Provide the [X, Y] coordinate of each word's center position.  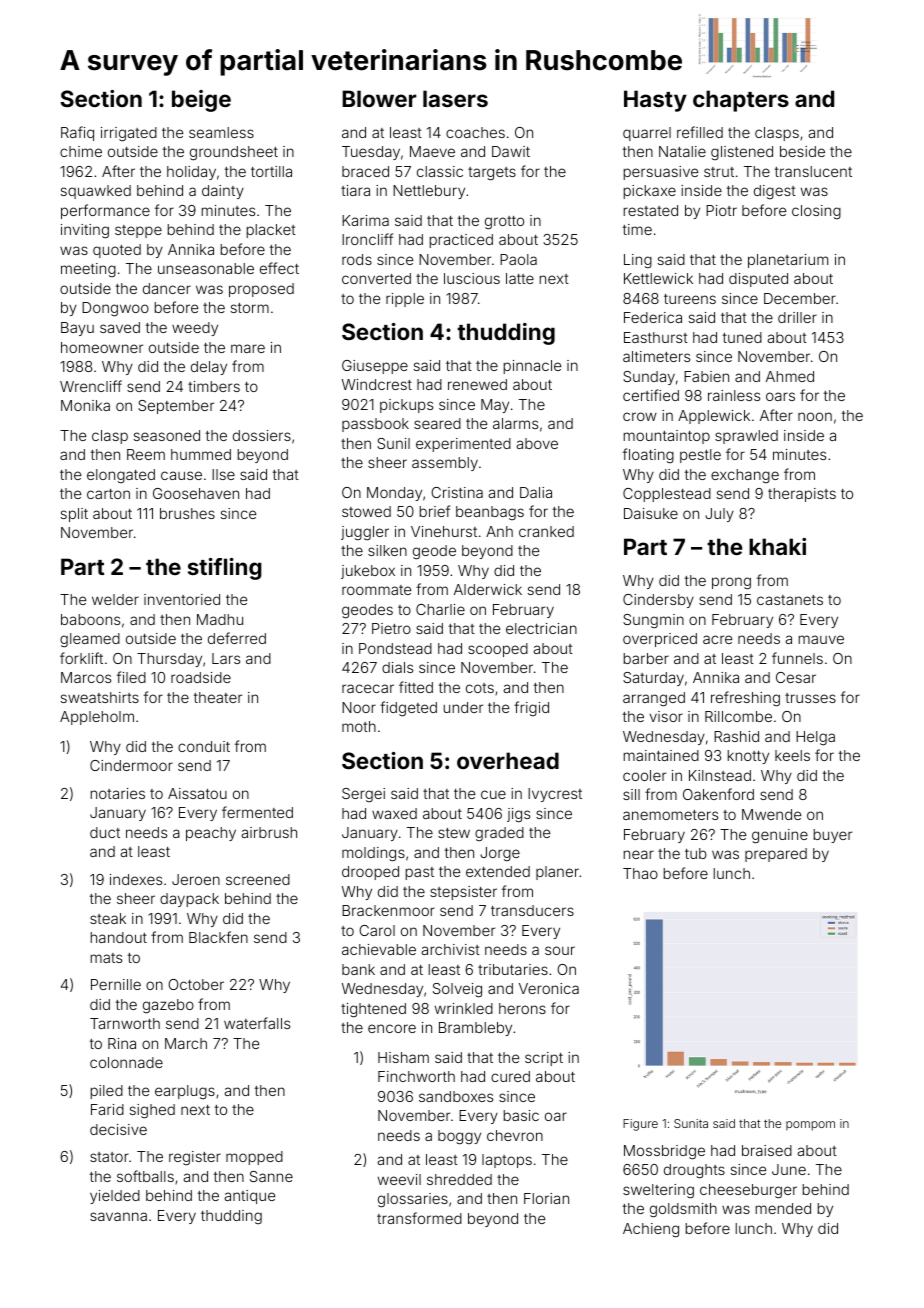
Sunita [691, 1123]
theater [218, 697]
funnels [797, 658]
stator [109, 1157]
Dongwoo [115, 309]
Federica [653, 317]
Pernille [116, 984]
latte [520, 278]
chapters [741, 101]
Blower [379, 98]
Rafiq [77, 133]
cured [510, 1076]
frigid [531, 708]
